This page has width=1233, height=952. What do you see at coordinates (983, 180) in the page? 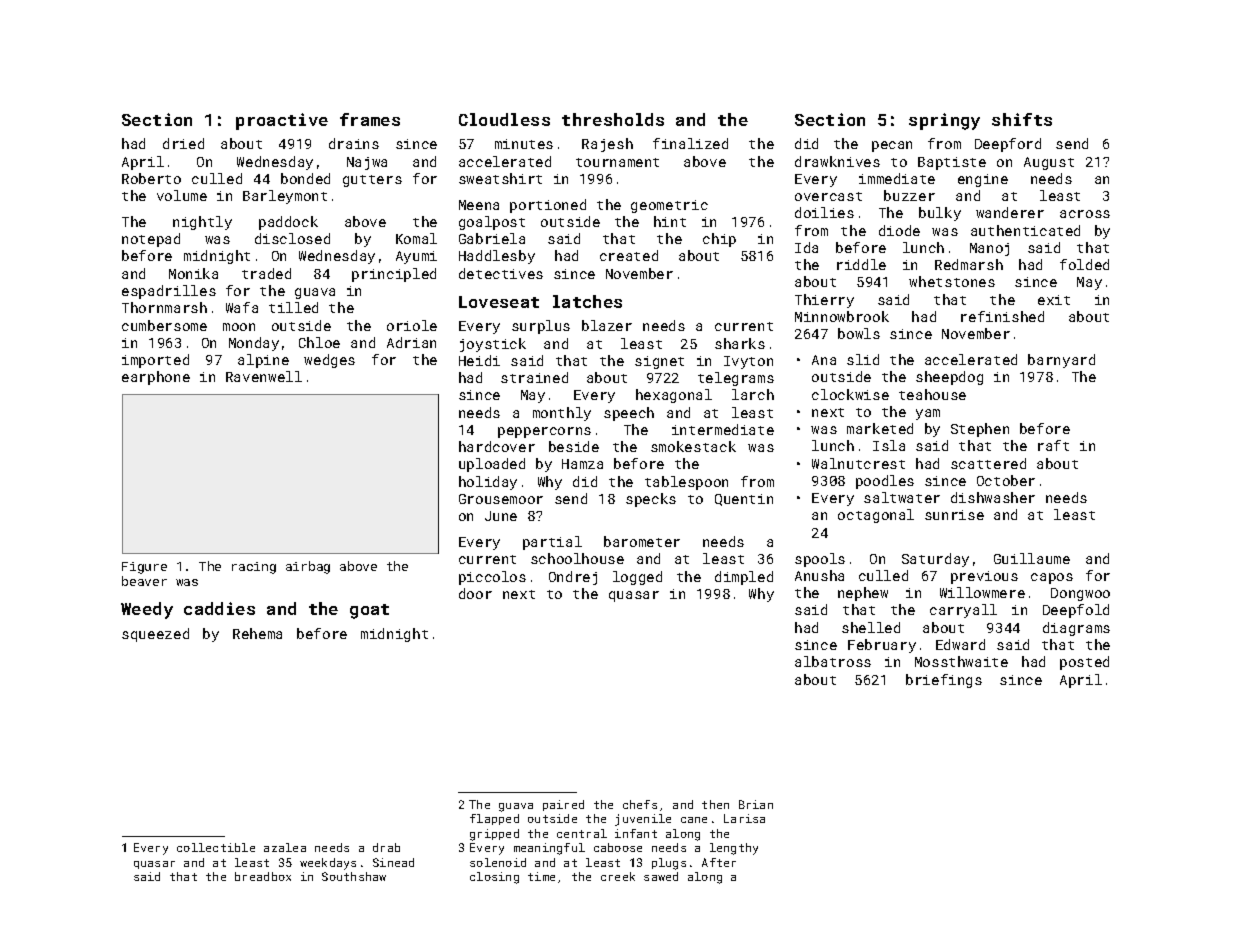
I see `engine` at bounding box center [983, 180].
